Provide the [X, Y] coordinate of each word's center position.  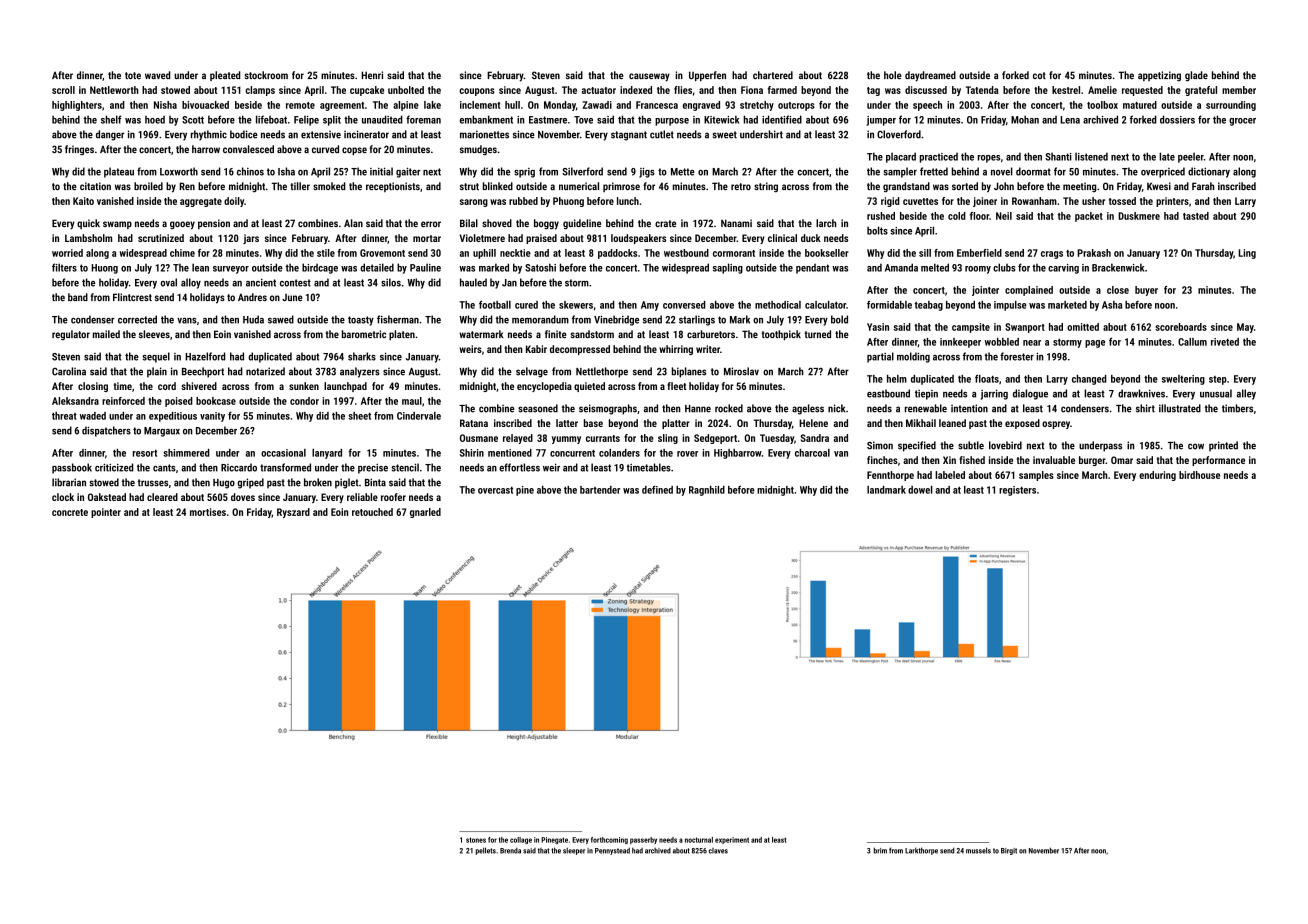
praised [541, 239]
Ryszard [293, 513]
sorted [965, 186]
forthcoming [609, 840]
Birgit [1009, 851]
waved [158, 75]
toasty [361, 321]
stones [476, 840]
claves [718, 851]
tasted [1196, 216]
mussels [978, 850]
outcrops [796, 106]
